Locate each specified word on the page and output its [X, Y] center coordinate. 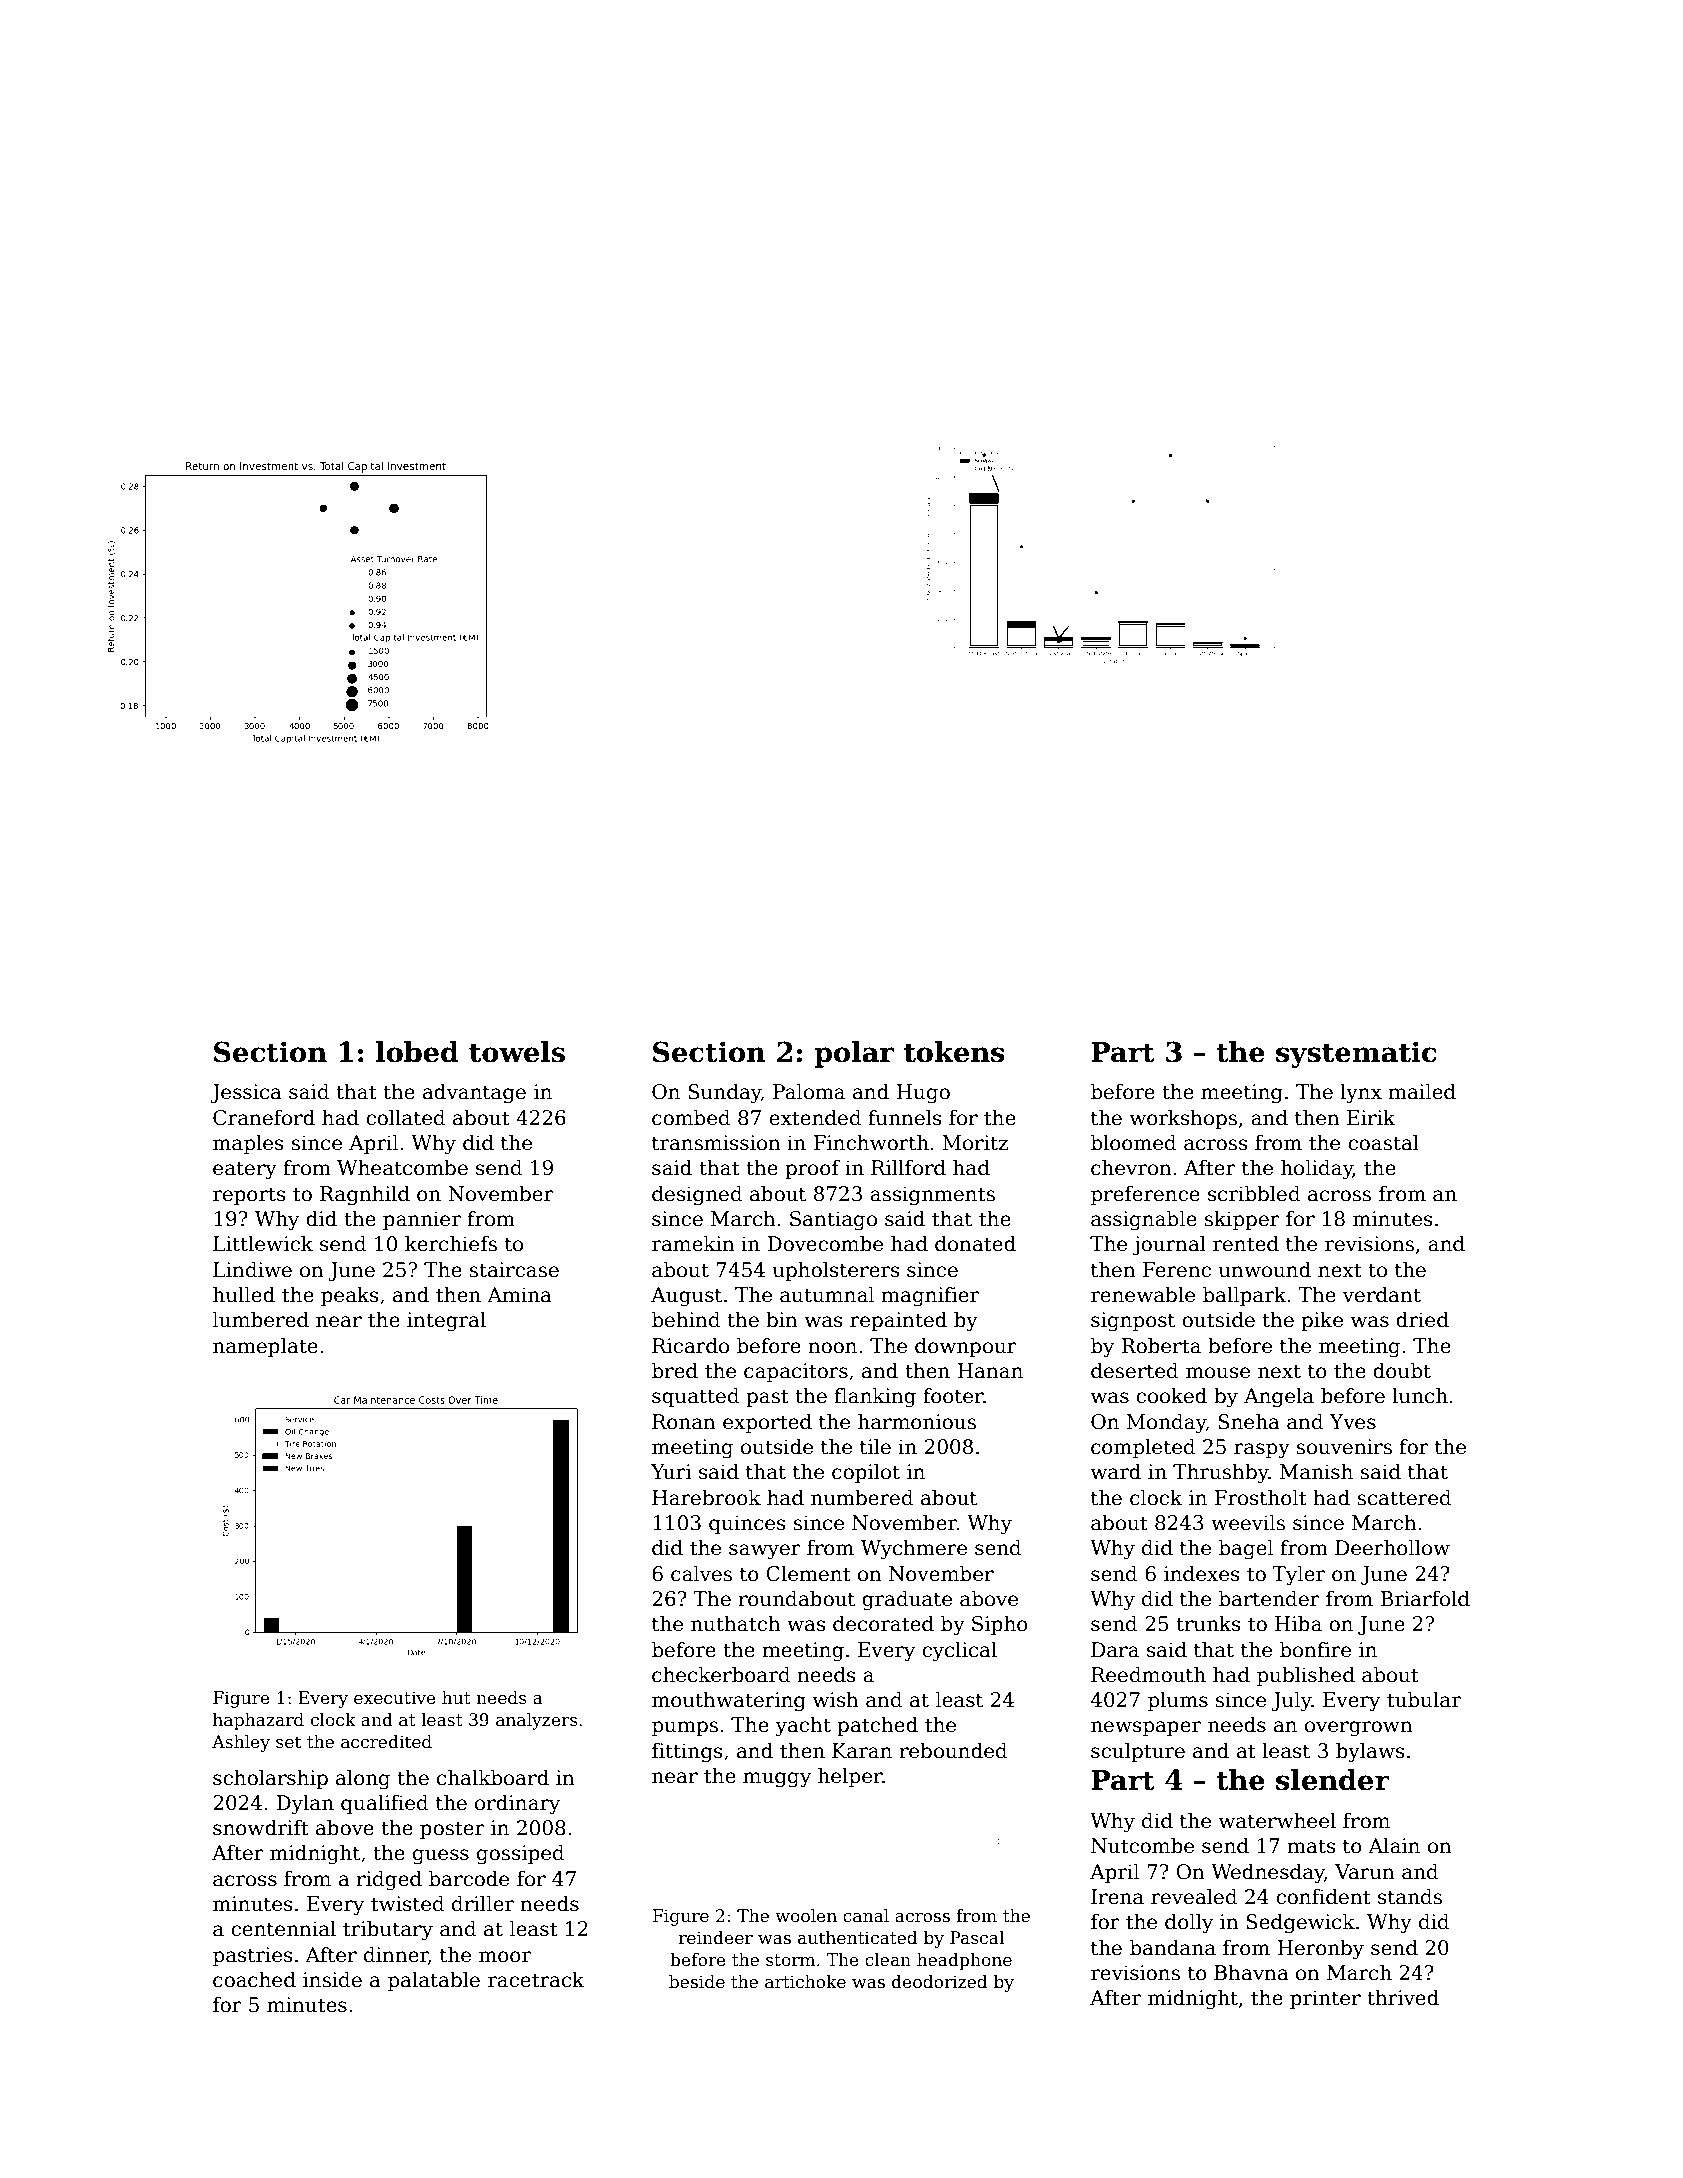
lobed [417, 1052]
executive [395, 1698]
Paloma [809, 1091]
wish [835, 1699]
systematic [1356, 1054]
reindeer [716, 1938]
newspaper [1146, 1728]
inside [332, 1979]
